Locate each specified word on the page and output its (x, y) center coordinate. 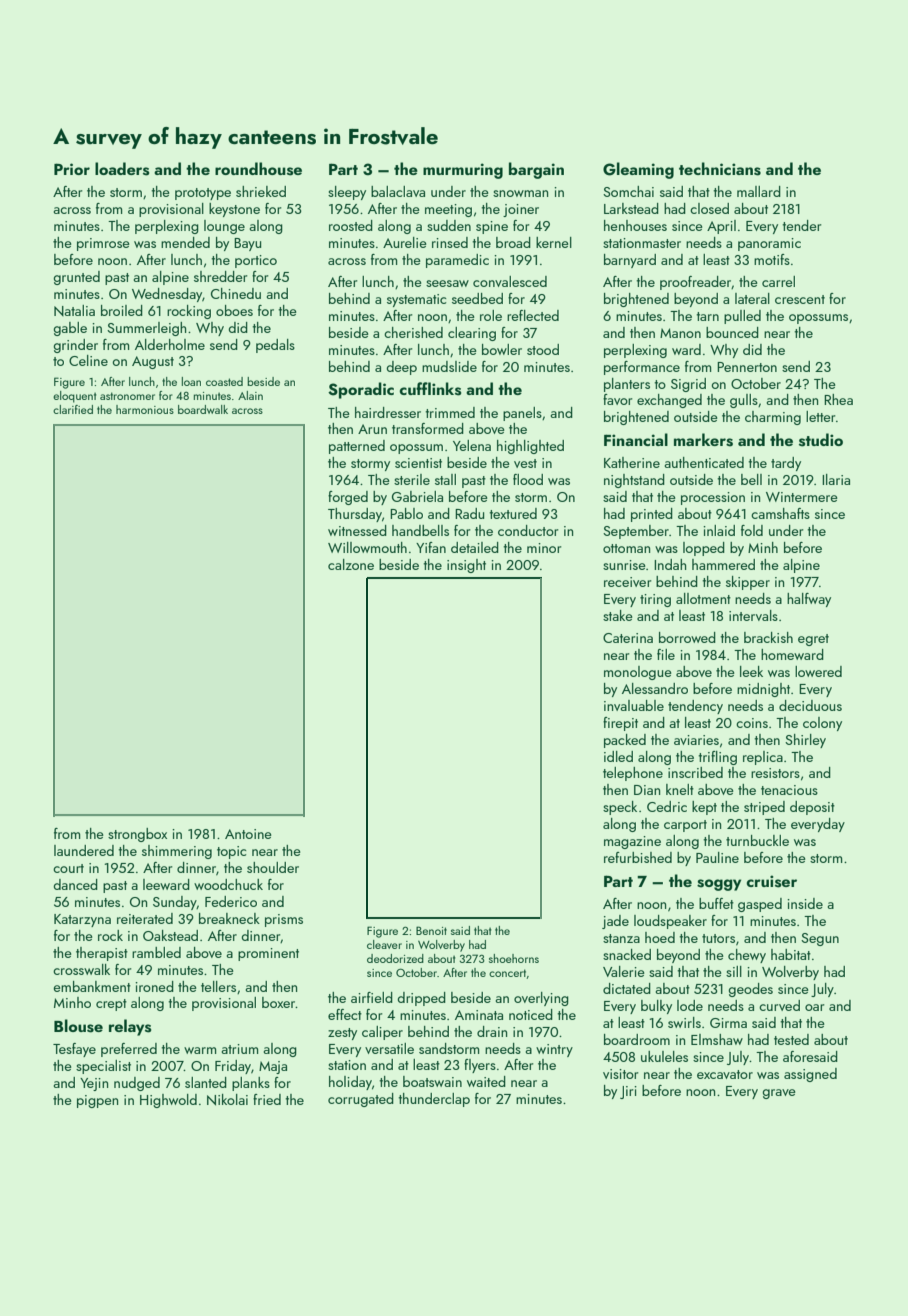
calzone (351, 564)
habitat (791, 954)
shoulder (273, 867)
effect (345, 1014)
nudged (137, 1084)
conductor (528, 530)
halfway (809, 600)
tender (801, 225)
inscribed (695, 772)
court (68, 868)
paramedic (457, 261)
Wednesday (167, 295)
